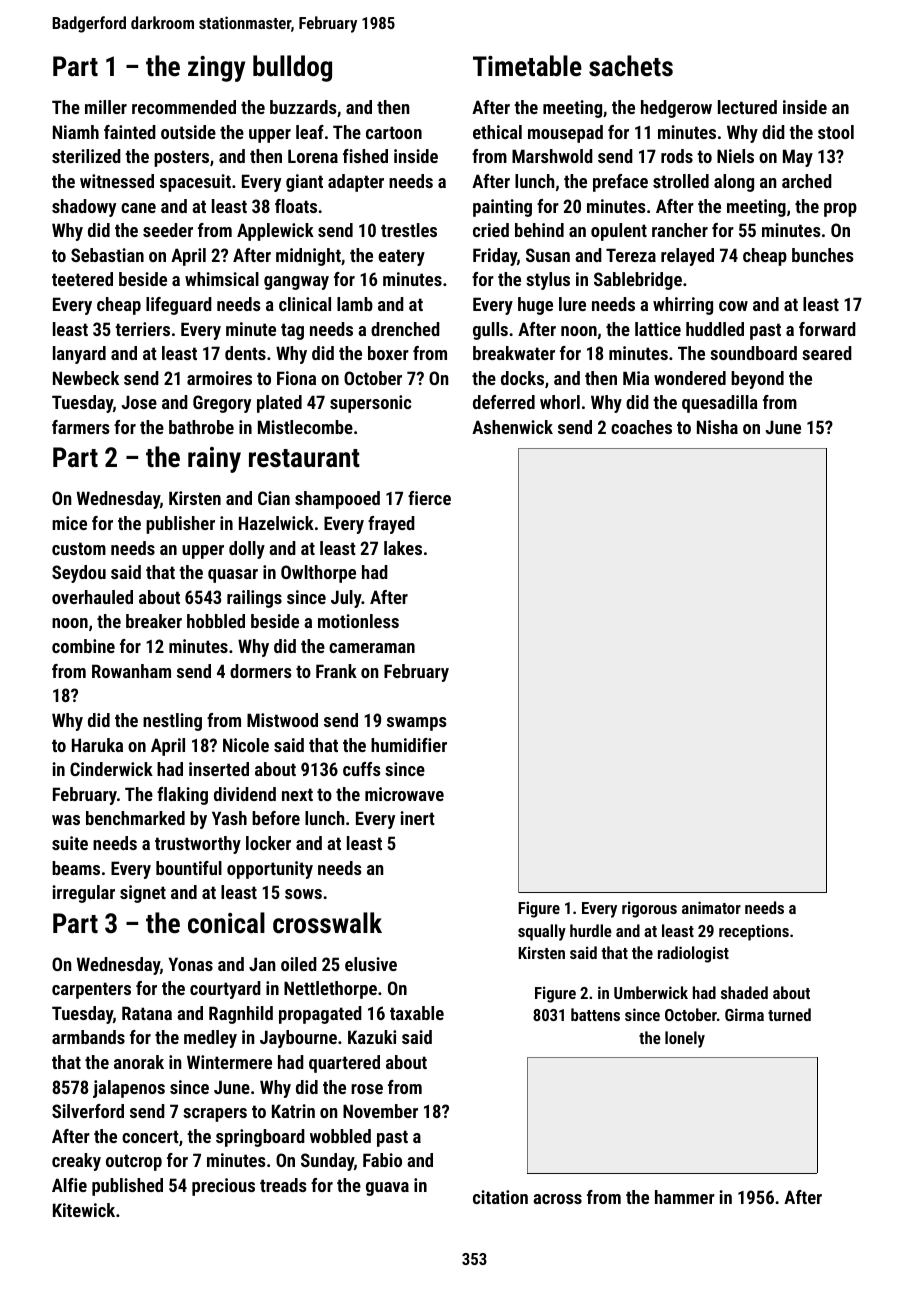 The height and width of the page is (1308, 924). I want to click on behind, so click(539, 230).
